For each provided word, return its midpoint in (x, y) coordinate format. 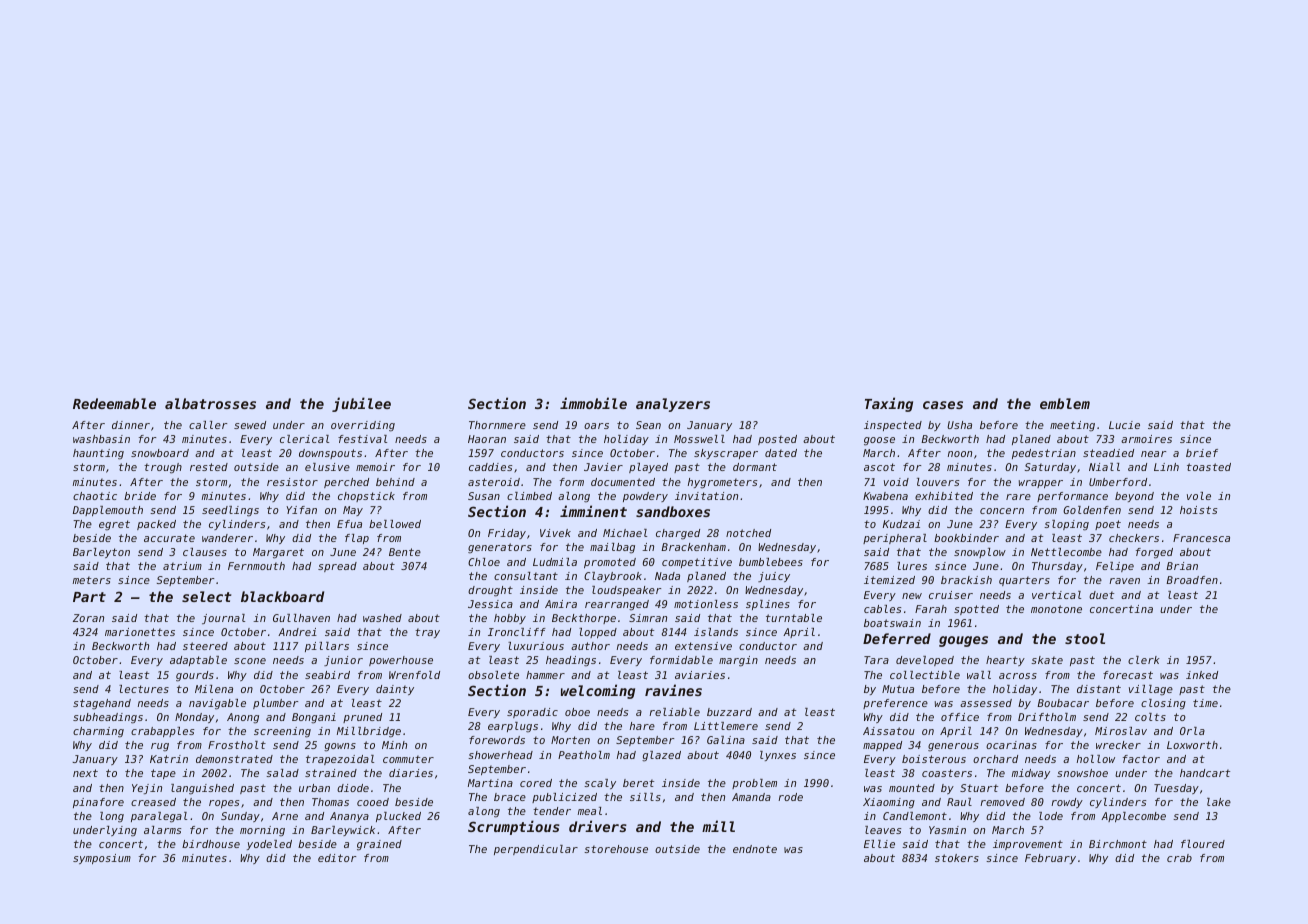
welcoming (598, 691)
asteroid (494, 482)
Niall (1104, 467)
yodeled (269, 845)
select (206, 596)
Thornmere (497, 425)
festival (362, 439)
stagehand (102, 704)
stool (1085, 638)
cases (943, 405)
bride (140, 496)
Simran (648, 618)
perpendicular (536, 850)
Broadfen (1192, 580)
